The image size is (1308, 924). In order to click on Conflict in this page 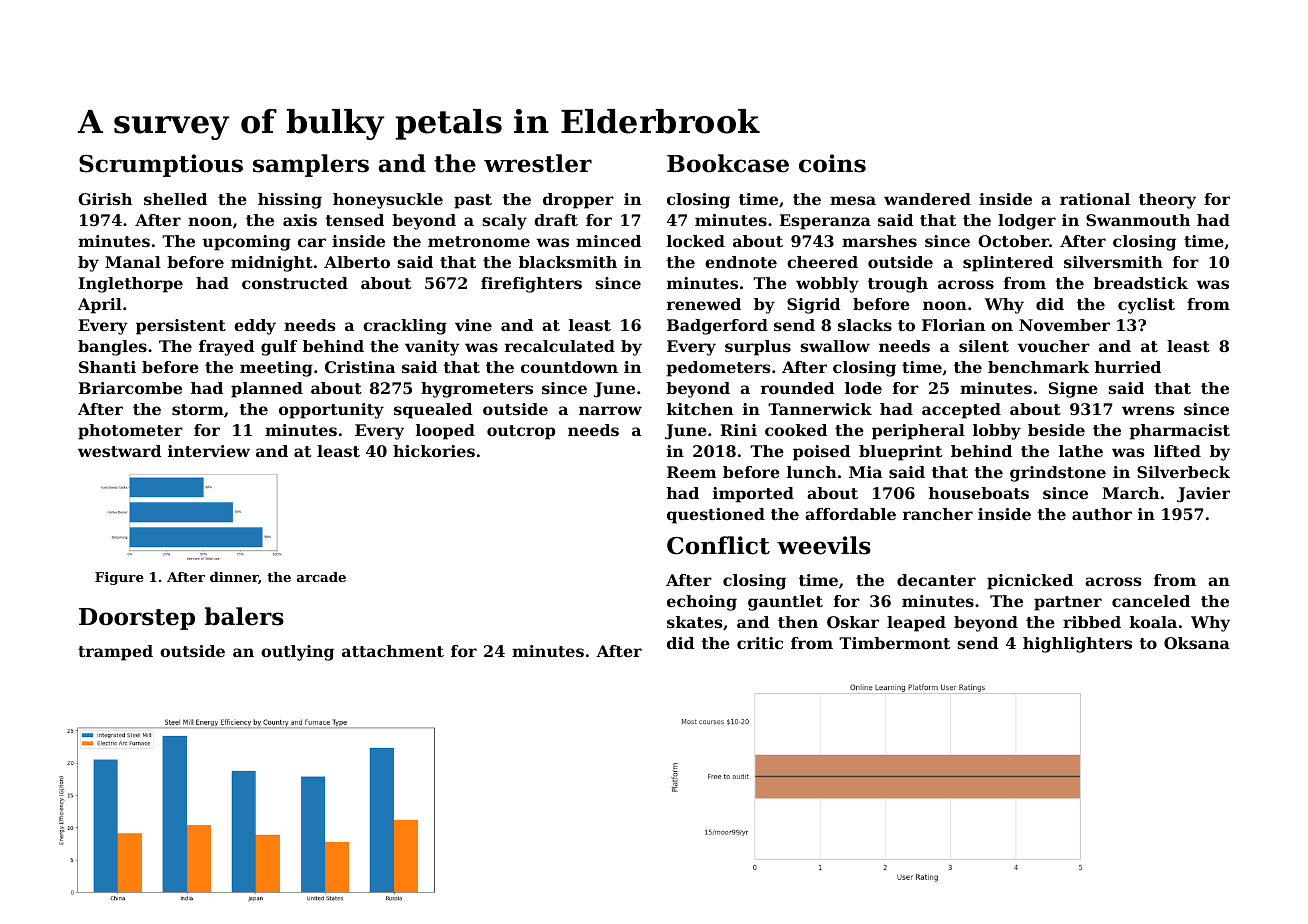, I will do `click(718, 545)`.
